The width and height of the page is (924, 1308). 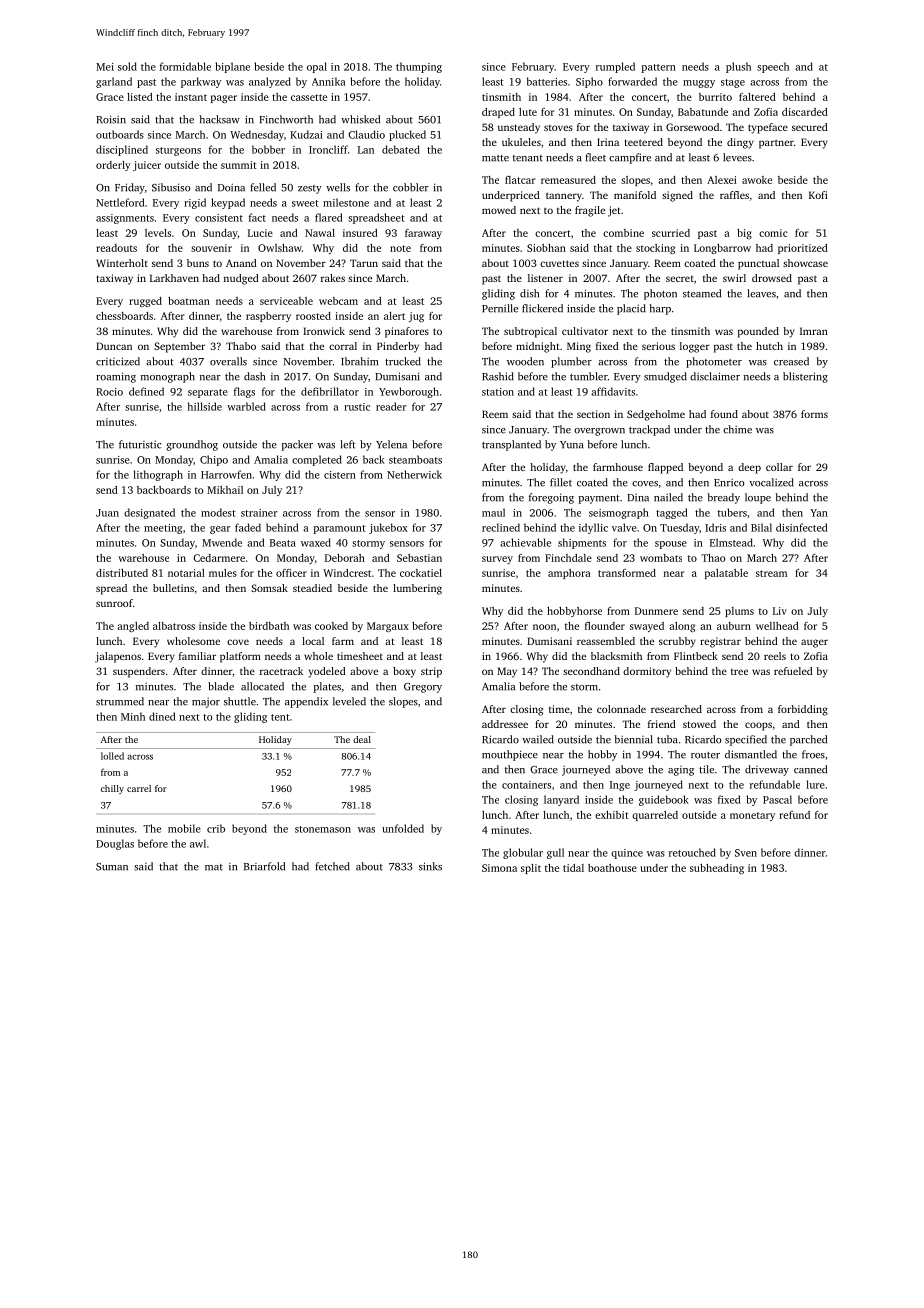 I want to click on split, so click(x=531, y=869).
